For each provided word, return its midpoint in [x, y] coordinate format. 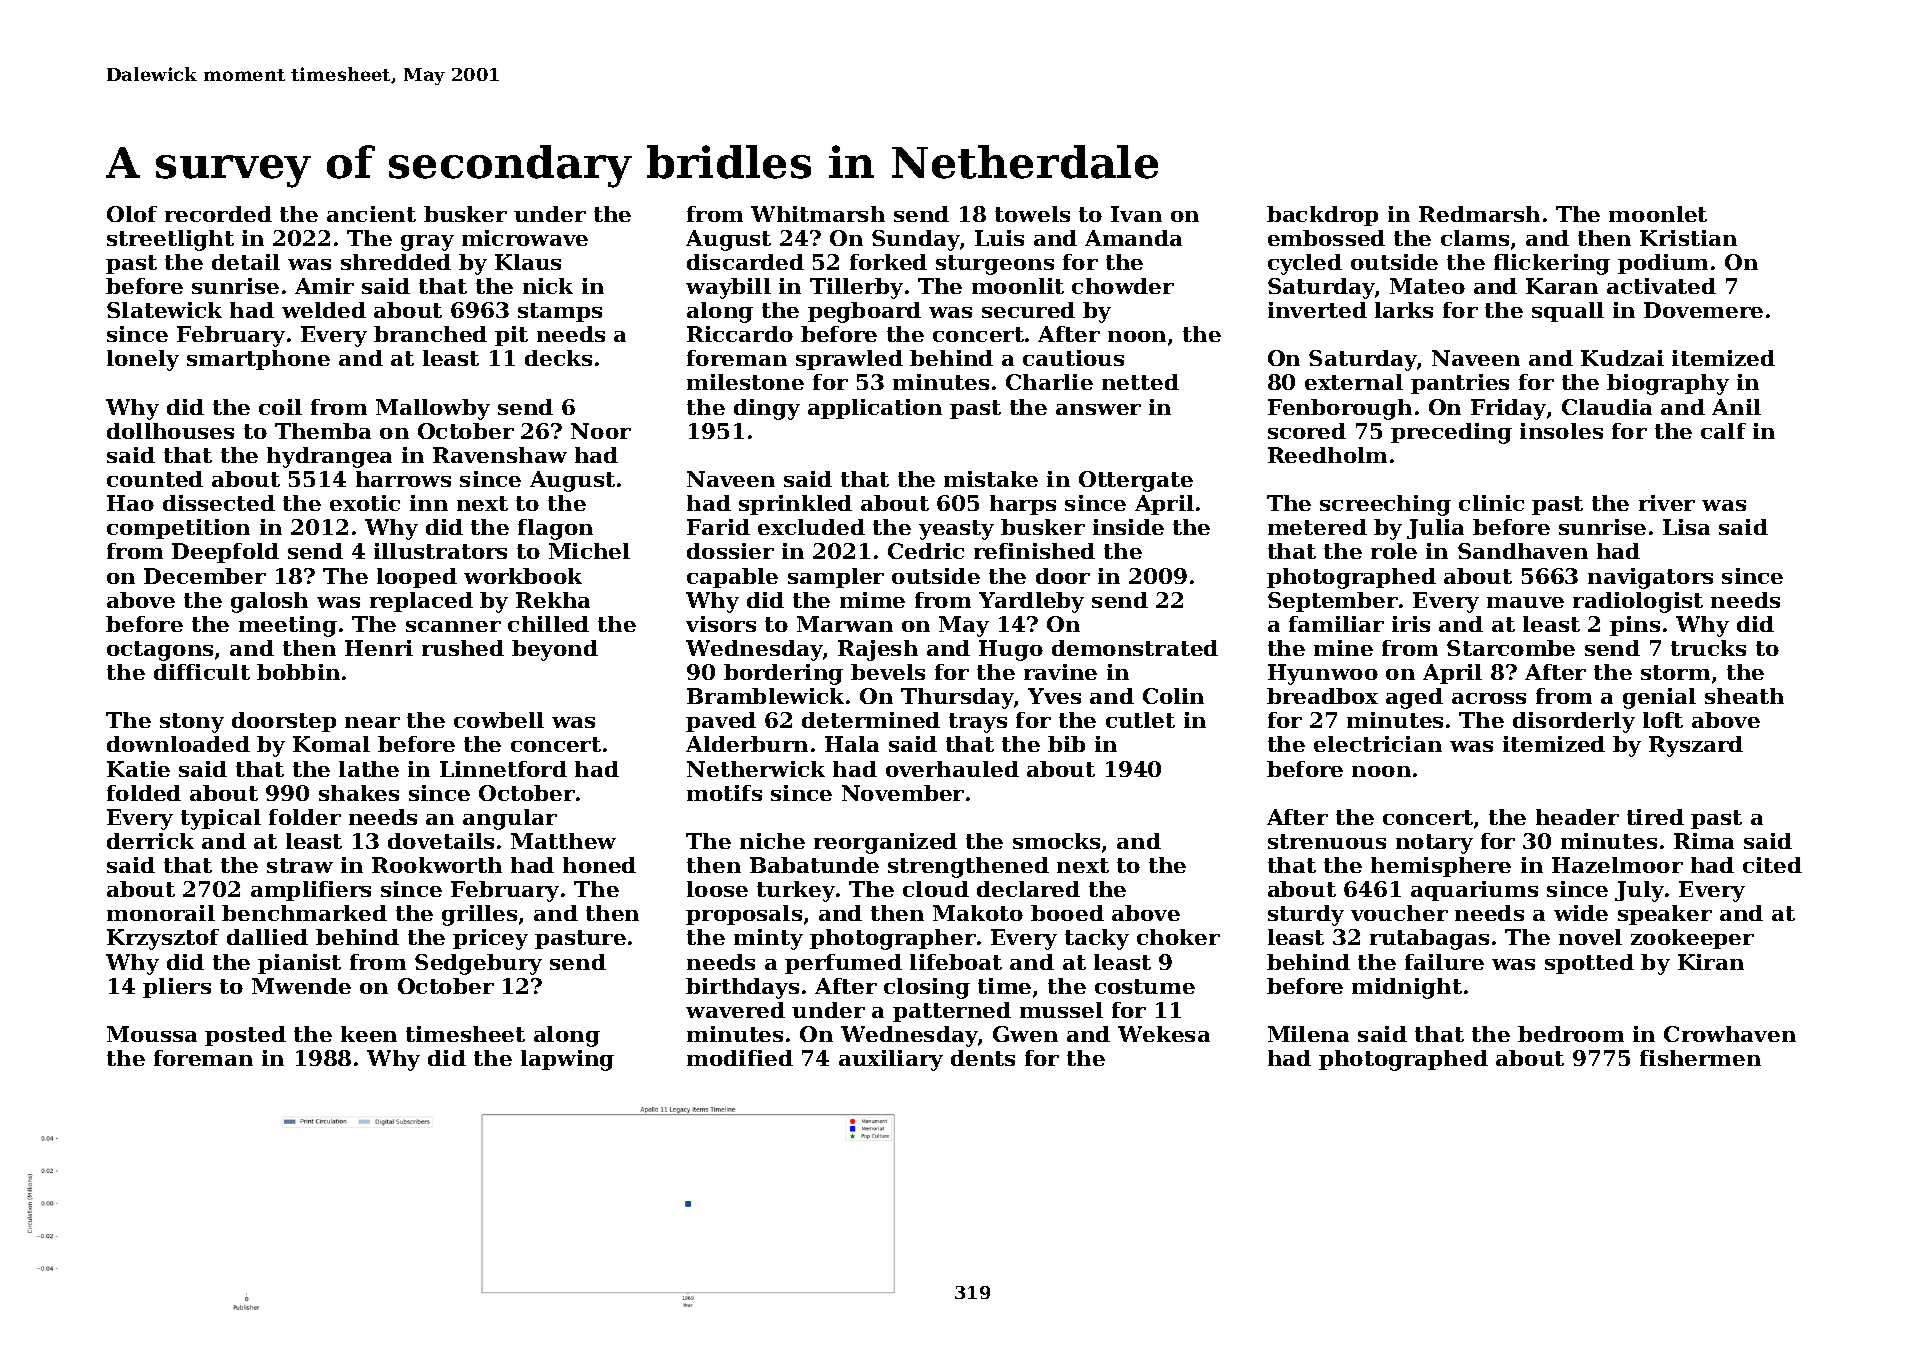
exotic [365, 503]
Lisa [1686, 527]
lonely [143, 360]
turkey [796, 891]
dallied [267, 937]
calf [1723, 431]
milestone [745, 382]
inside [1128, 527]
